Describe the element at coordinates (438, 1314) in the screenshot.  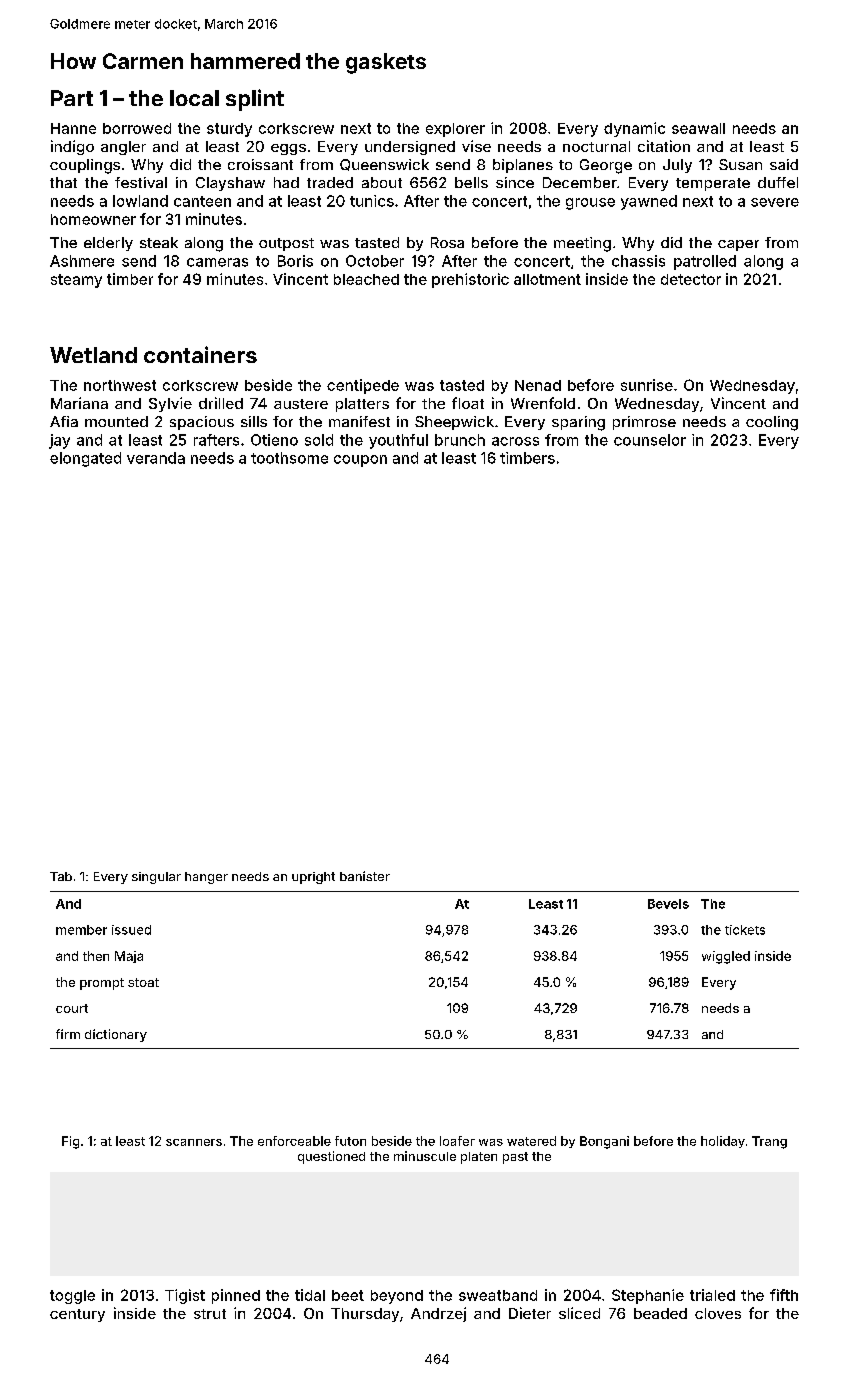
I see `Andrzej` at that location.
